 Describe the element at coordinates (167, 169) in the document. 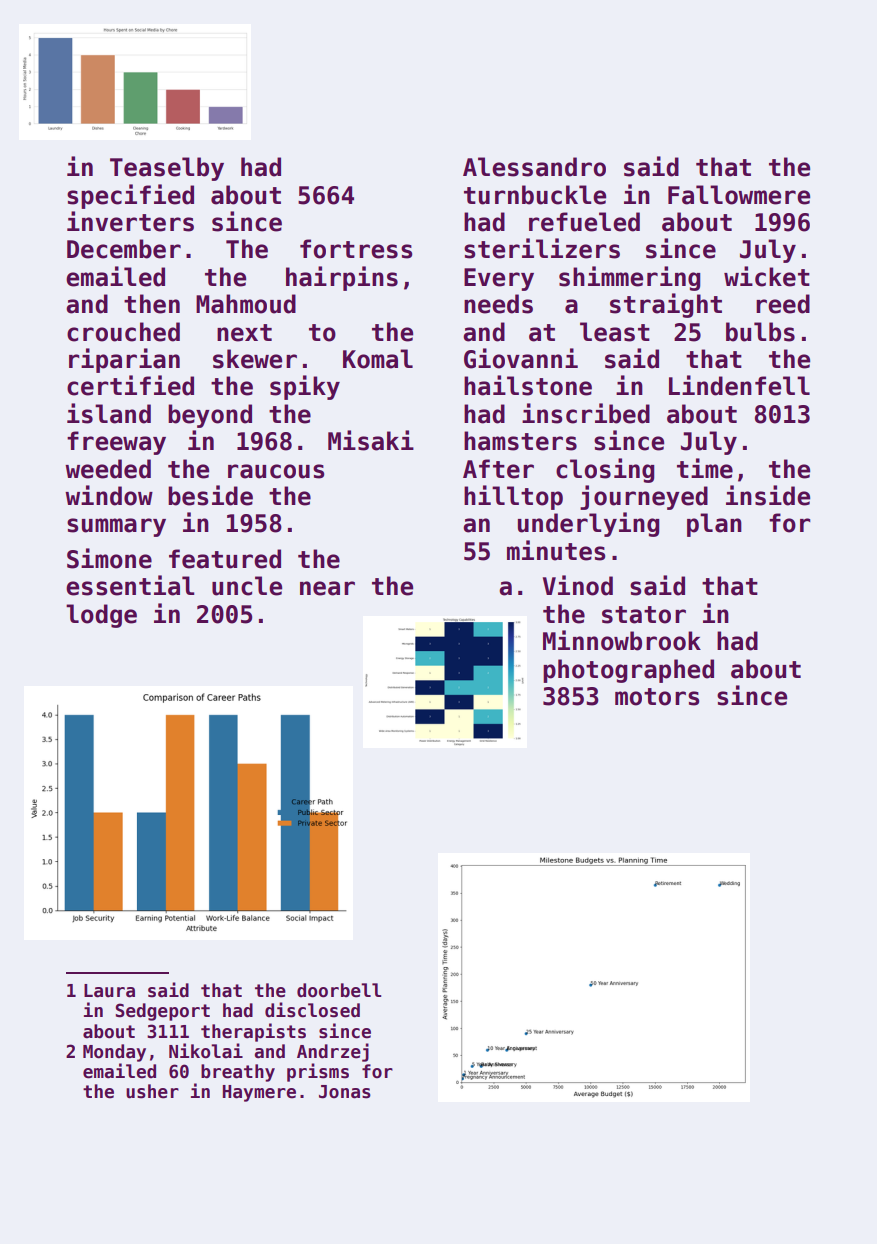

I see `Teaselby` at that location.
